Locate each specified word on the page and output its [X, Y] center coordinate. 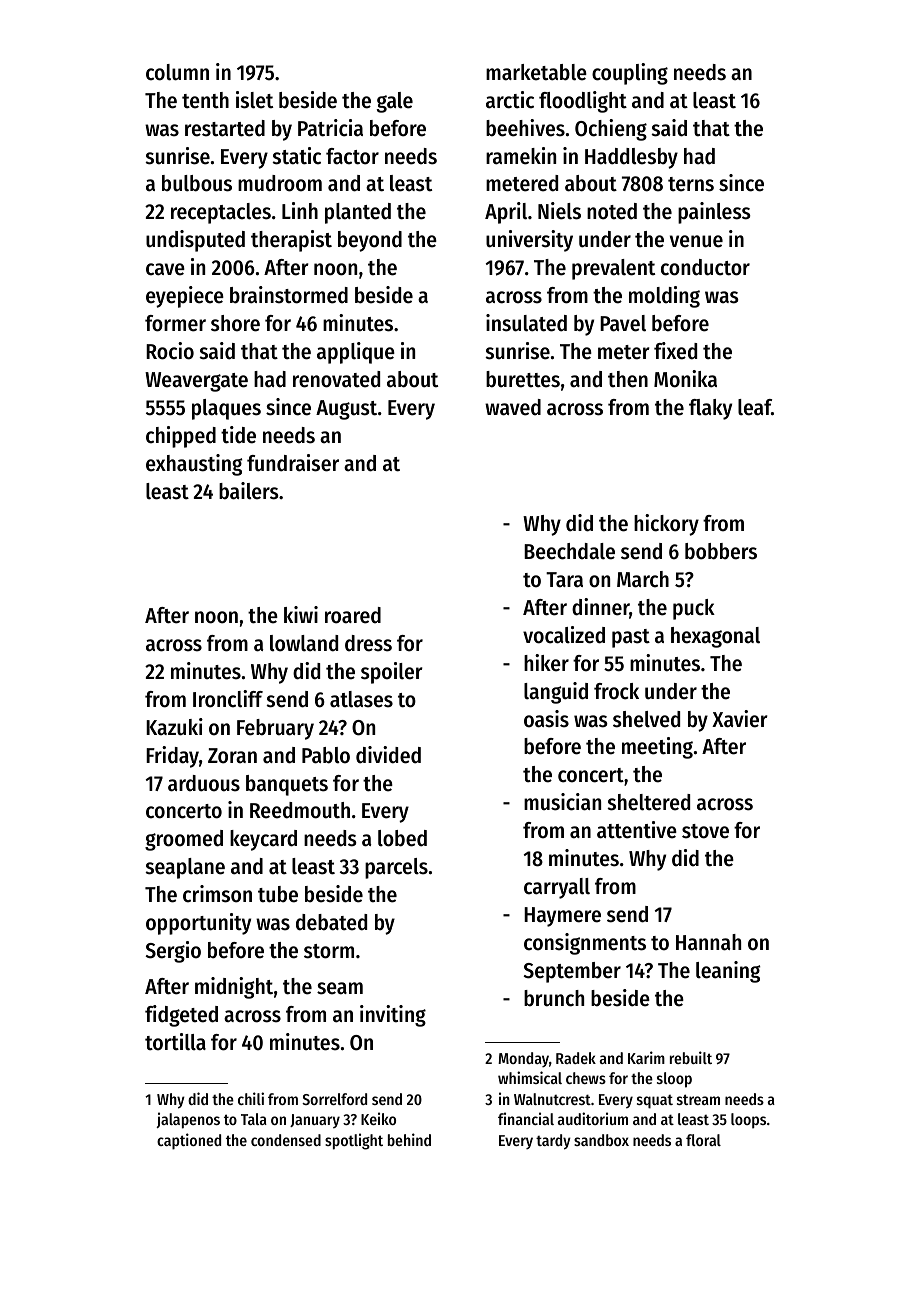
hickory [666, 525]
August [346, 410]
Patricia [330, 128]
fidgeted [181, 1016]
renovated [336, 379]
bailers [249, 491]
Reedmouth [300, 810]
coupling [630, 74]
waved [513, 407]
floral [703, 1140]
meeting [657, 748]
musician [562, 802]
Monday [523, 1059]
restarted [225, 128]
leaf [755, 407]
